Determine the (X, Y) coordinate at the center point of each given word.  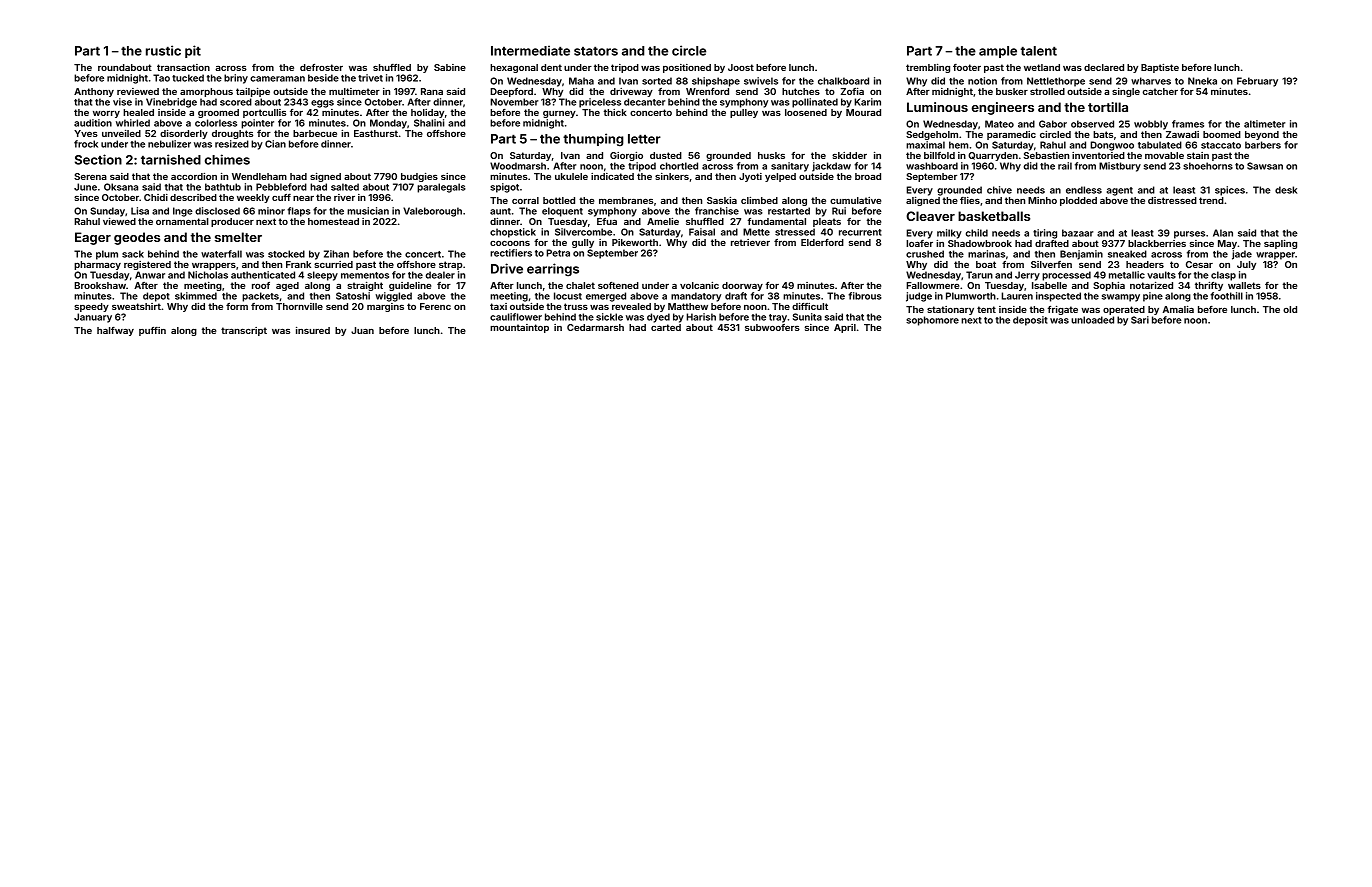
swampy (1121, 298)
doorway (742, 286)
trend (1211, 200)
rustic (163, 50)
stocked (286, 254)
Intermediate (530, 50)
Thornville (299, 306)
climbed (759, 200)
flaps (299, 212)
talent (1039, 51)
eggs (322, 104)
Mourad (863, 112)
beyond (1262, 135)
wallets (1244, 285)
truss (576, 306)
